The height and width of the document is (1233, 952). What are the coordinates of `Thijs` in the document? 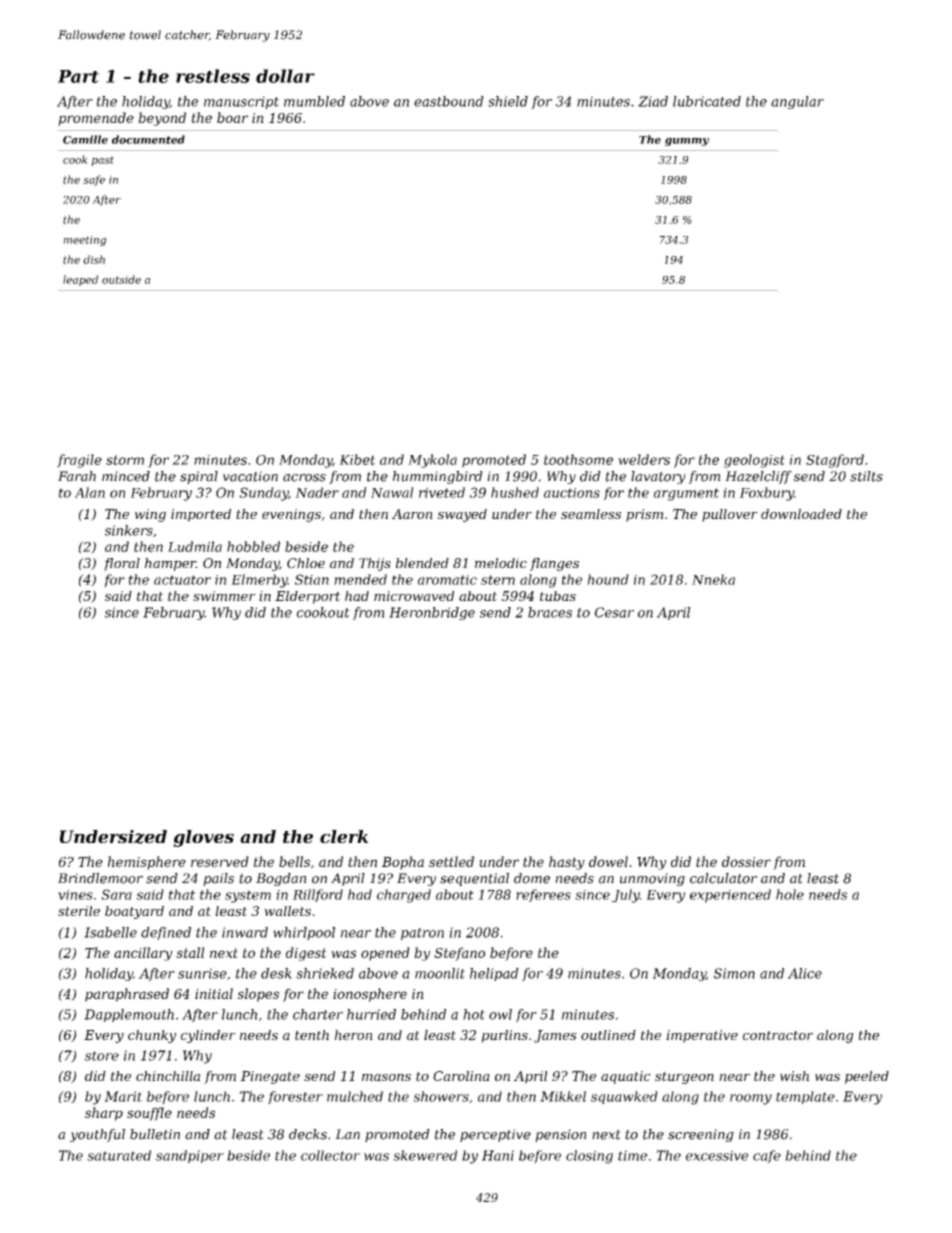 It's located at (375, 564).
